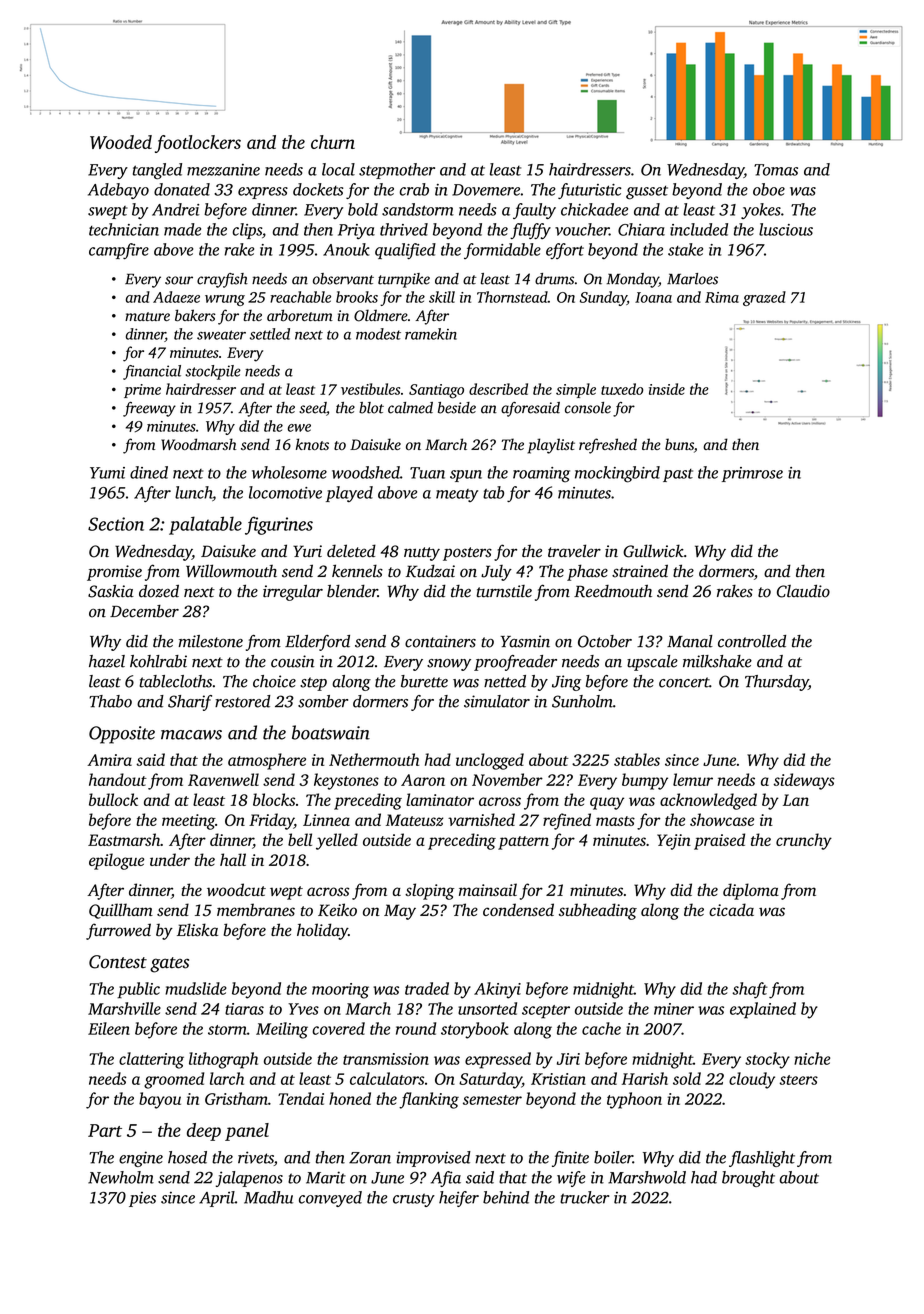 The height and width of the document is (1314, 924). Describe the element at coordinates (525, 641) in the document. I see `Yasmin` at that location.
